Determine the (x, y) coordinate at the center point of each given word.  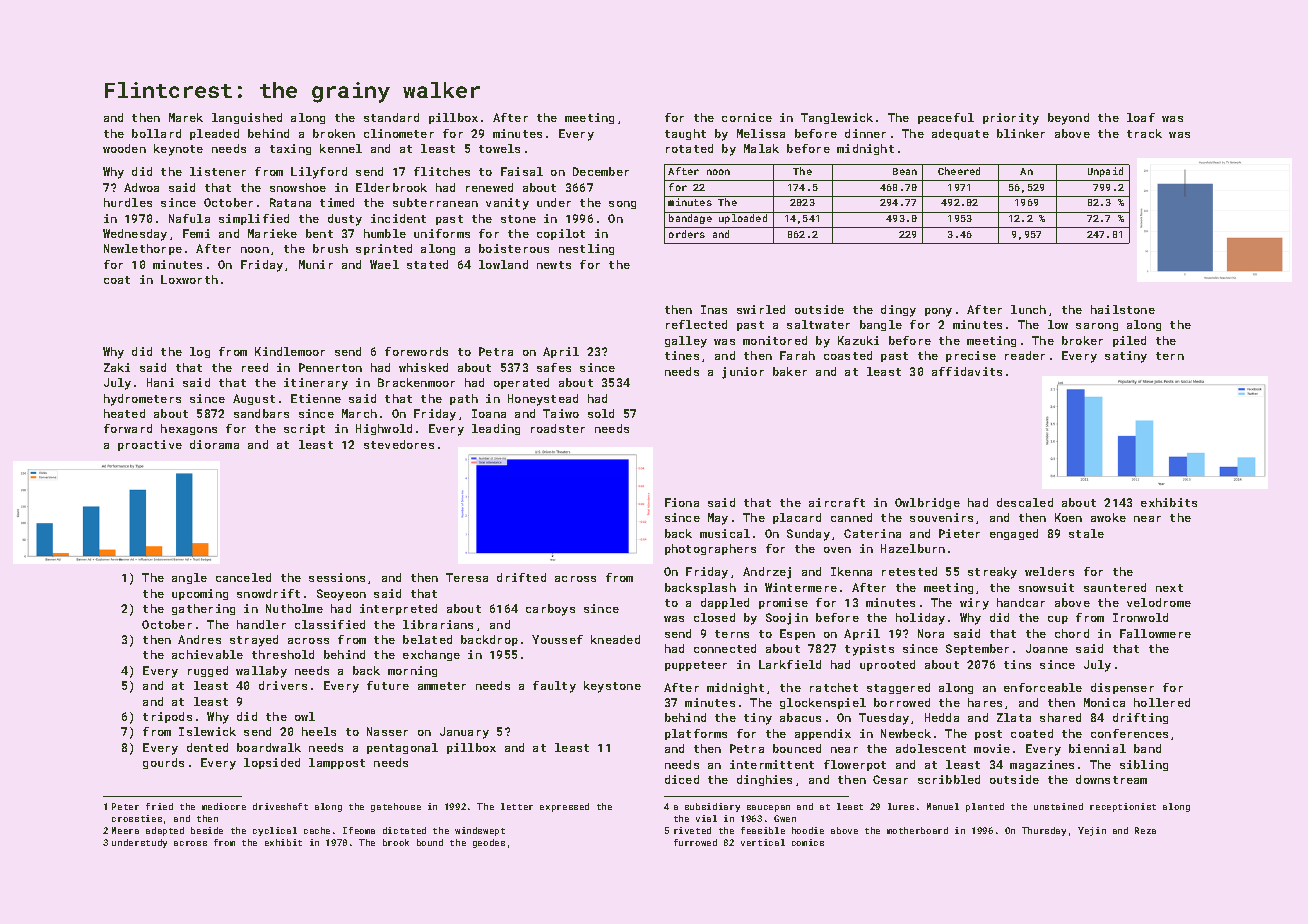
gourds (163, 763)
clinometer (399, 133)
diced (682, 779)
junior (743, 373)
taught (685, 134)
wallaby (261, 672)
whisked (423, 367)
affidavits (967, 371)
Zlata (1014, 717)
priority (1011, 119)
